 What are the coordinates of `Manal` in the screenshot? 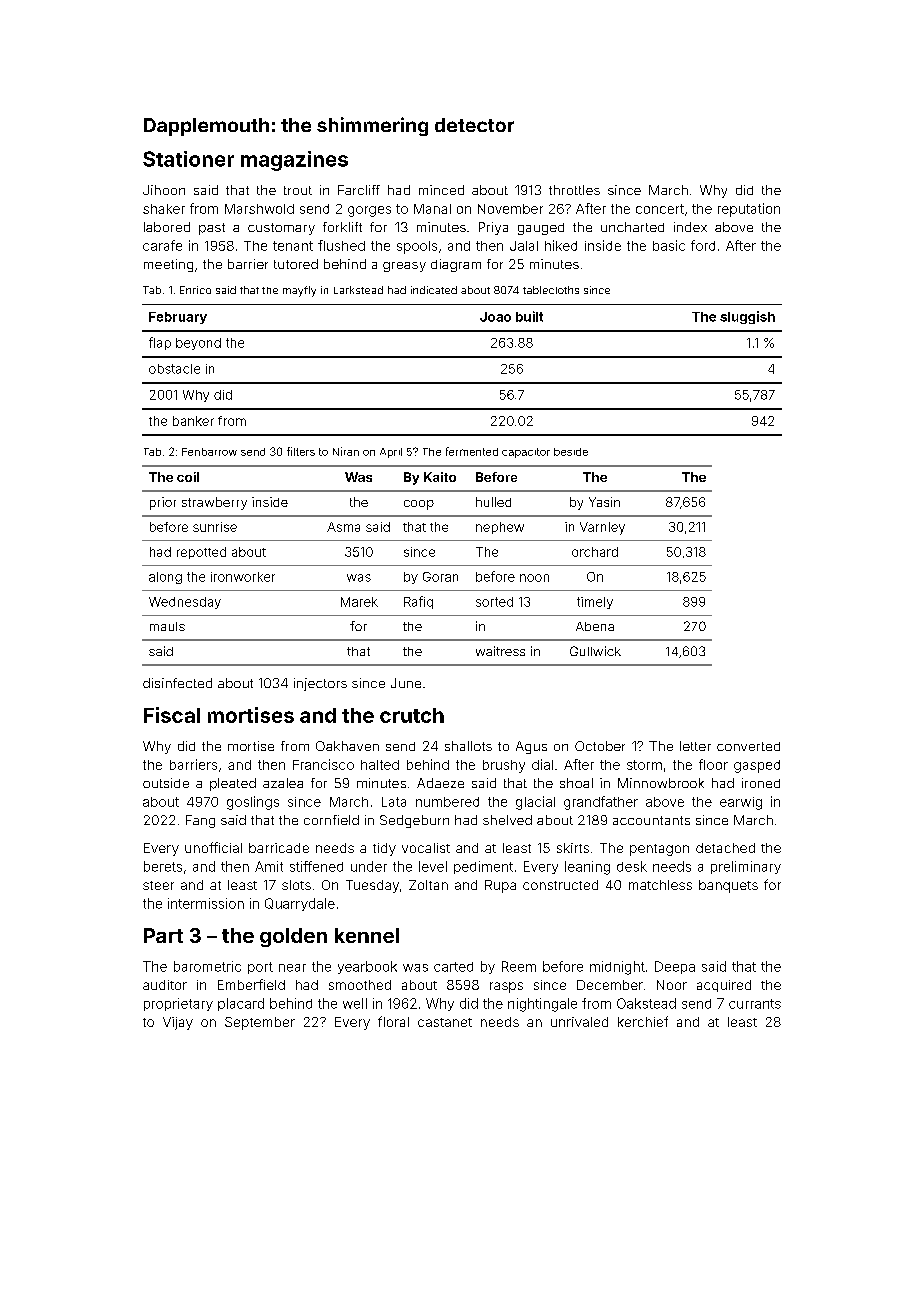 It's located at (432, 209).
